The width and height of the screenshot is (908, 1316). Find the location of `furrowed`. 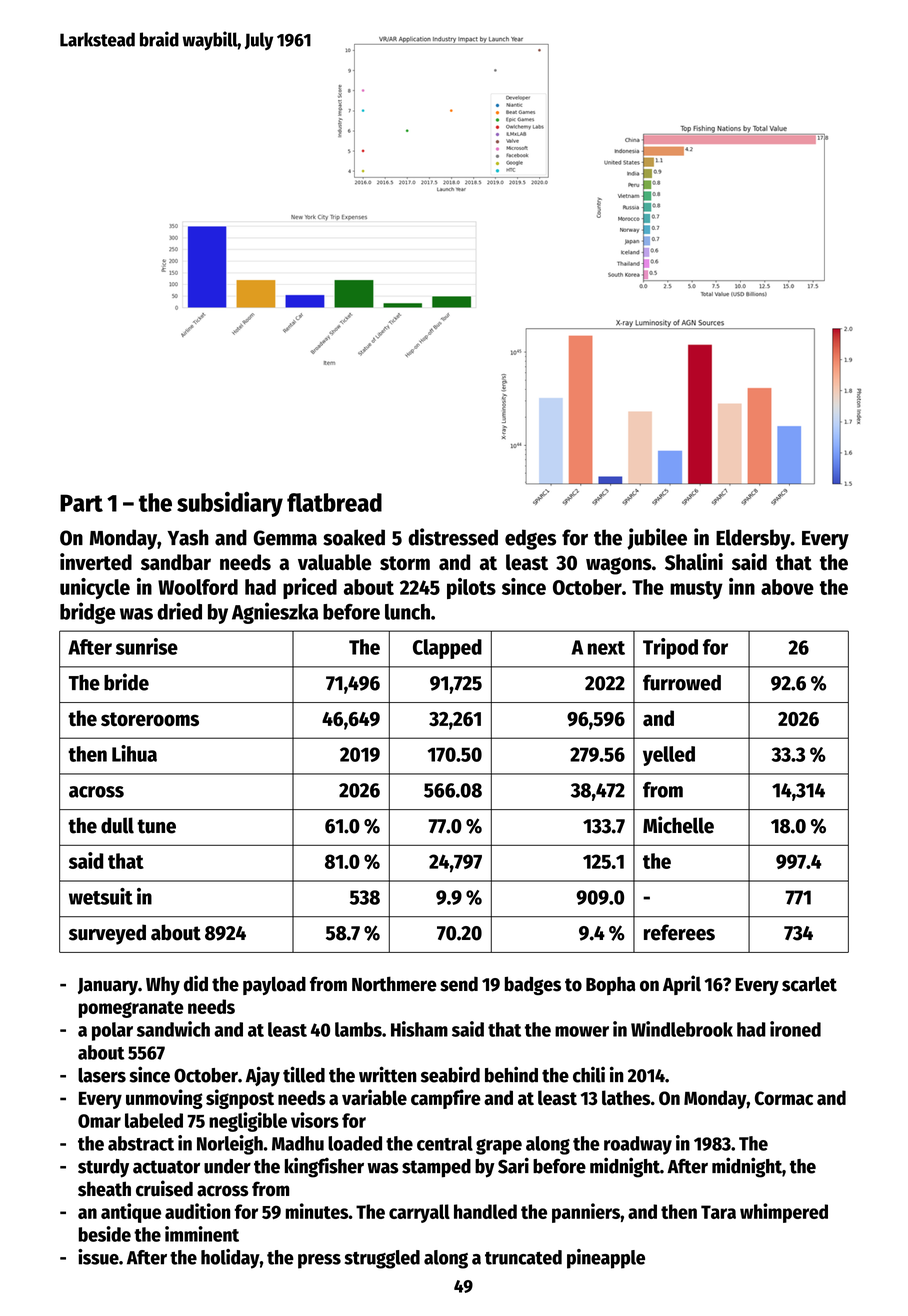

furrowed is located at coordinates (682, 682).
